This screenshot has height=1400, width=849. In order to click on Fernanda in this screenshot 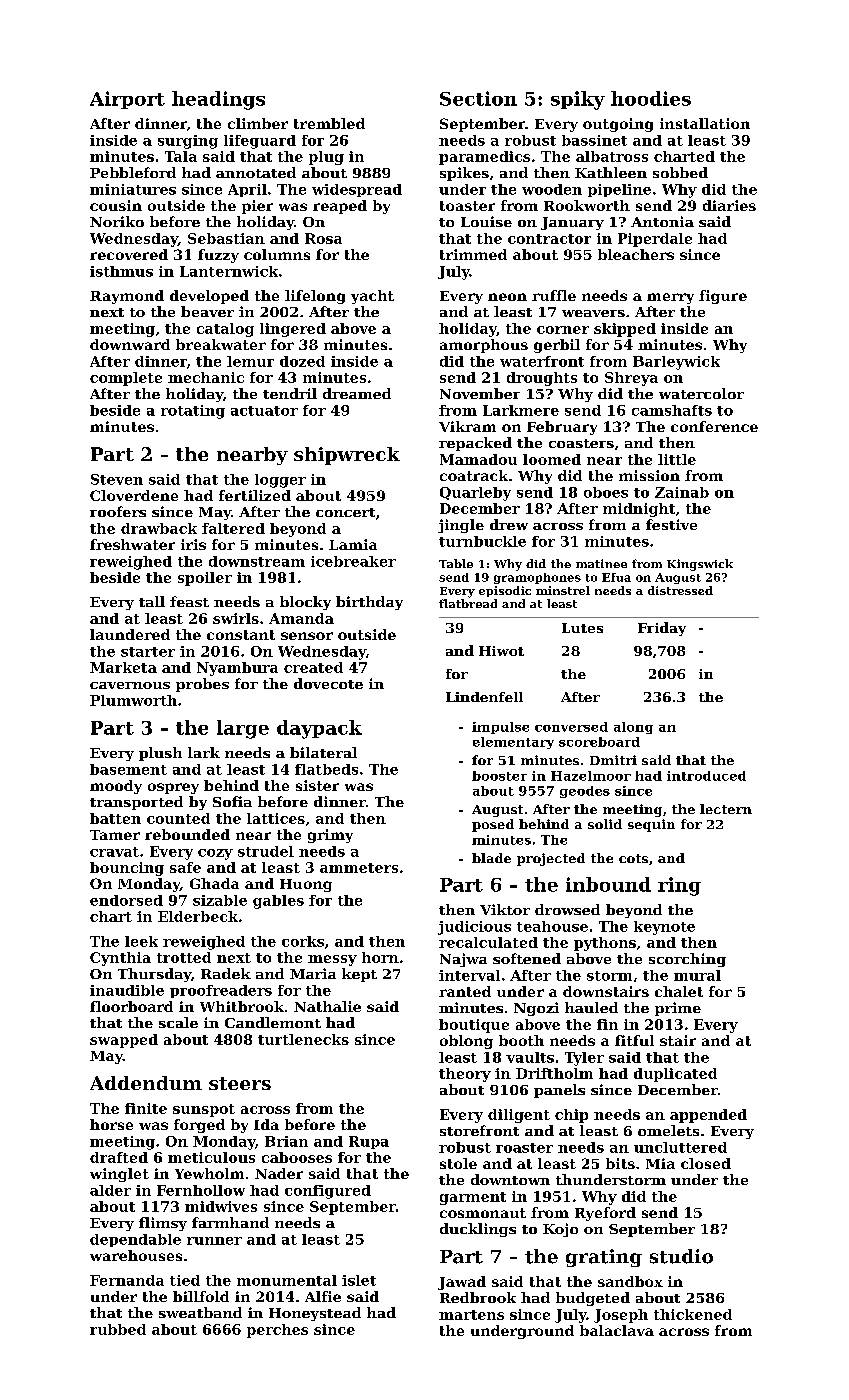, I will do `click(127, 1280)`.
